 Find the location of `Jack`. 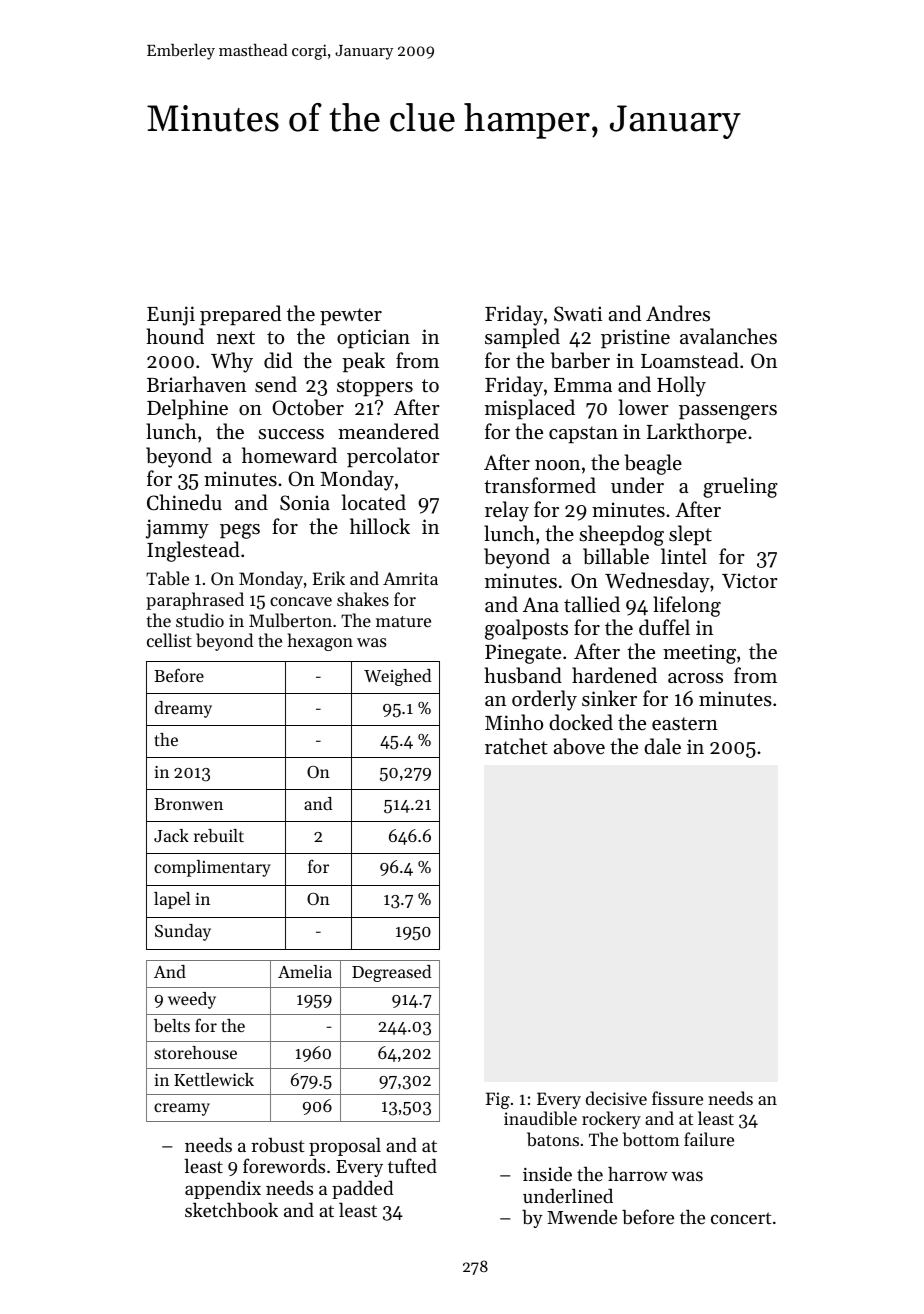

Jack is located at coordinates (171, 835).
